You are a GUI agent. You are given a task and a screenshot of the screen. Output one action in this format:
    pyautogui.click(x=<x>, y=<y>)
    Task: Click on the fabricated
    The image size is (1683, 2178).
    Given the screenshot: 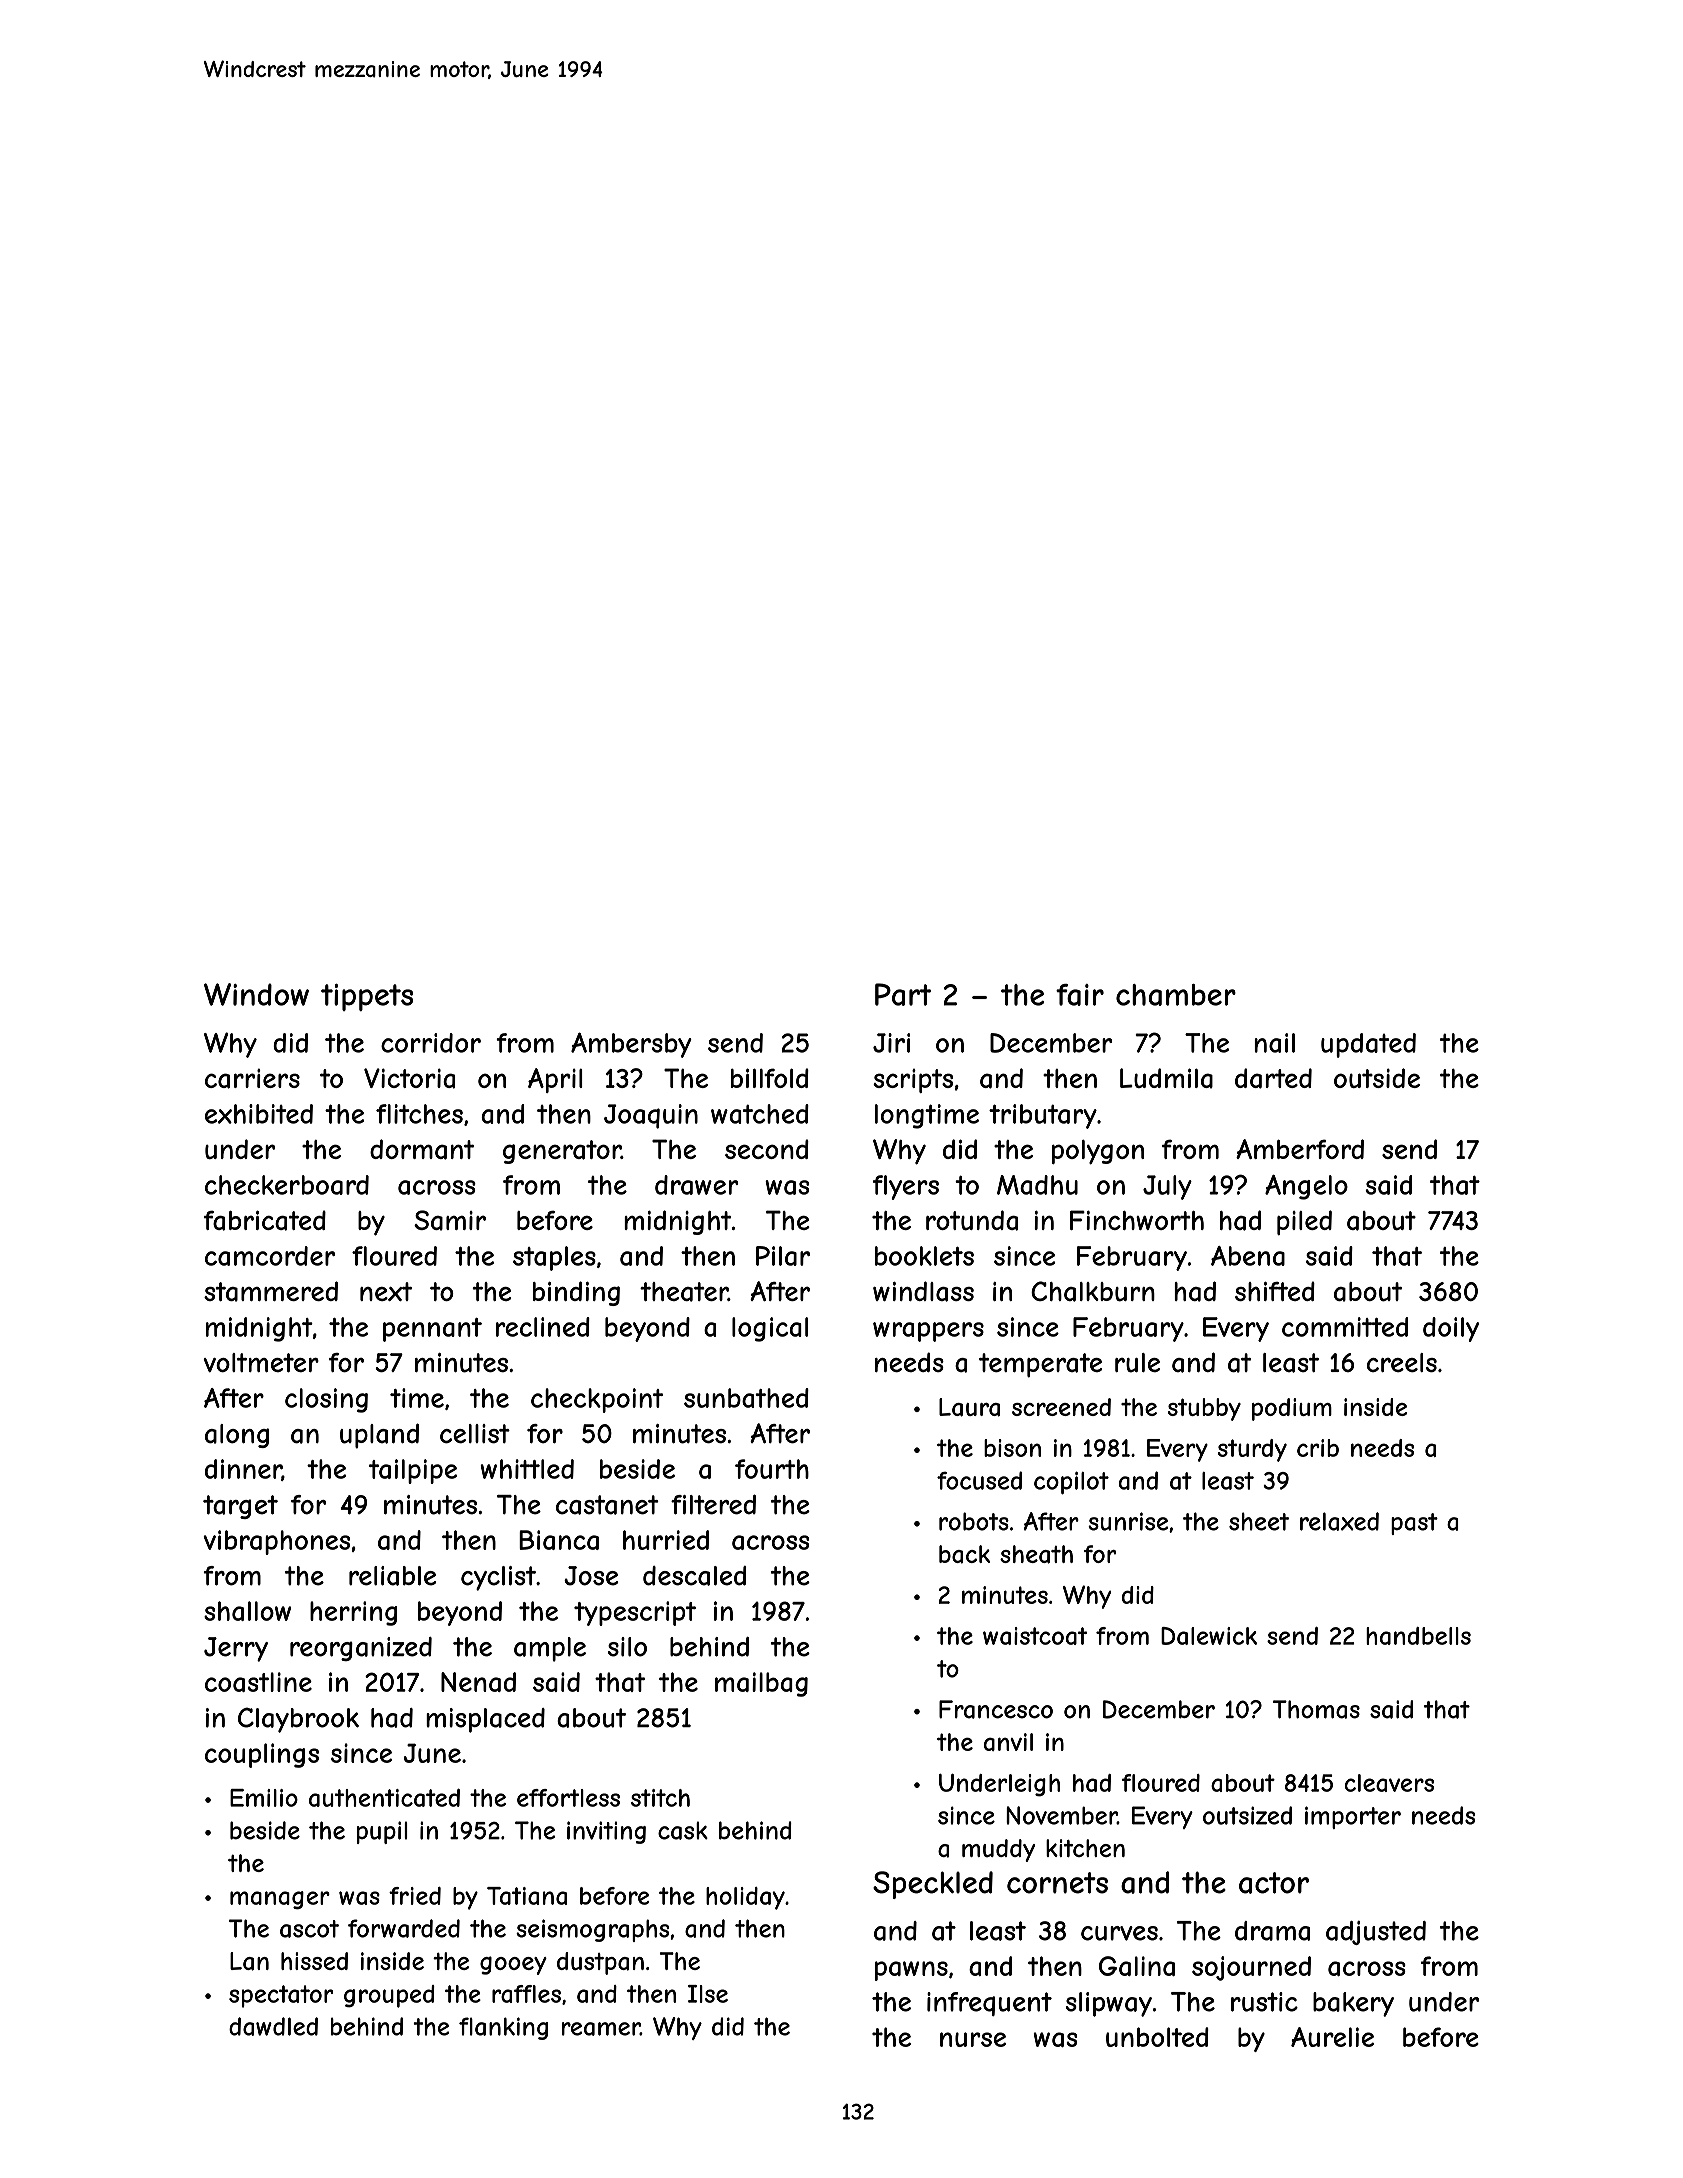 What is the action you would take?
    pyautogui.click(x=265, y=1220)
